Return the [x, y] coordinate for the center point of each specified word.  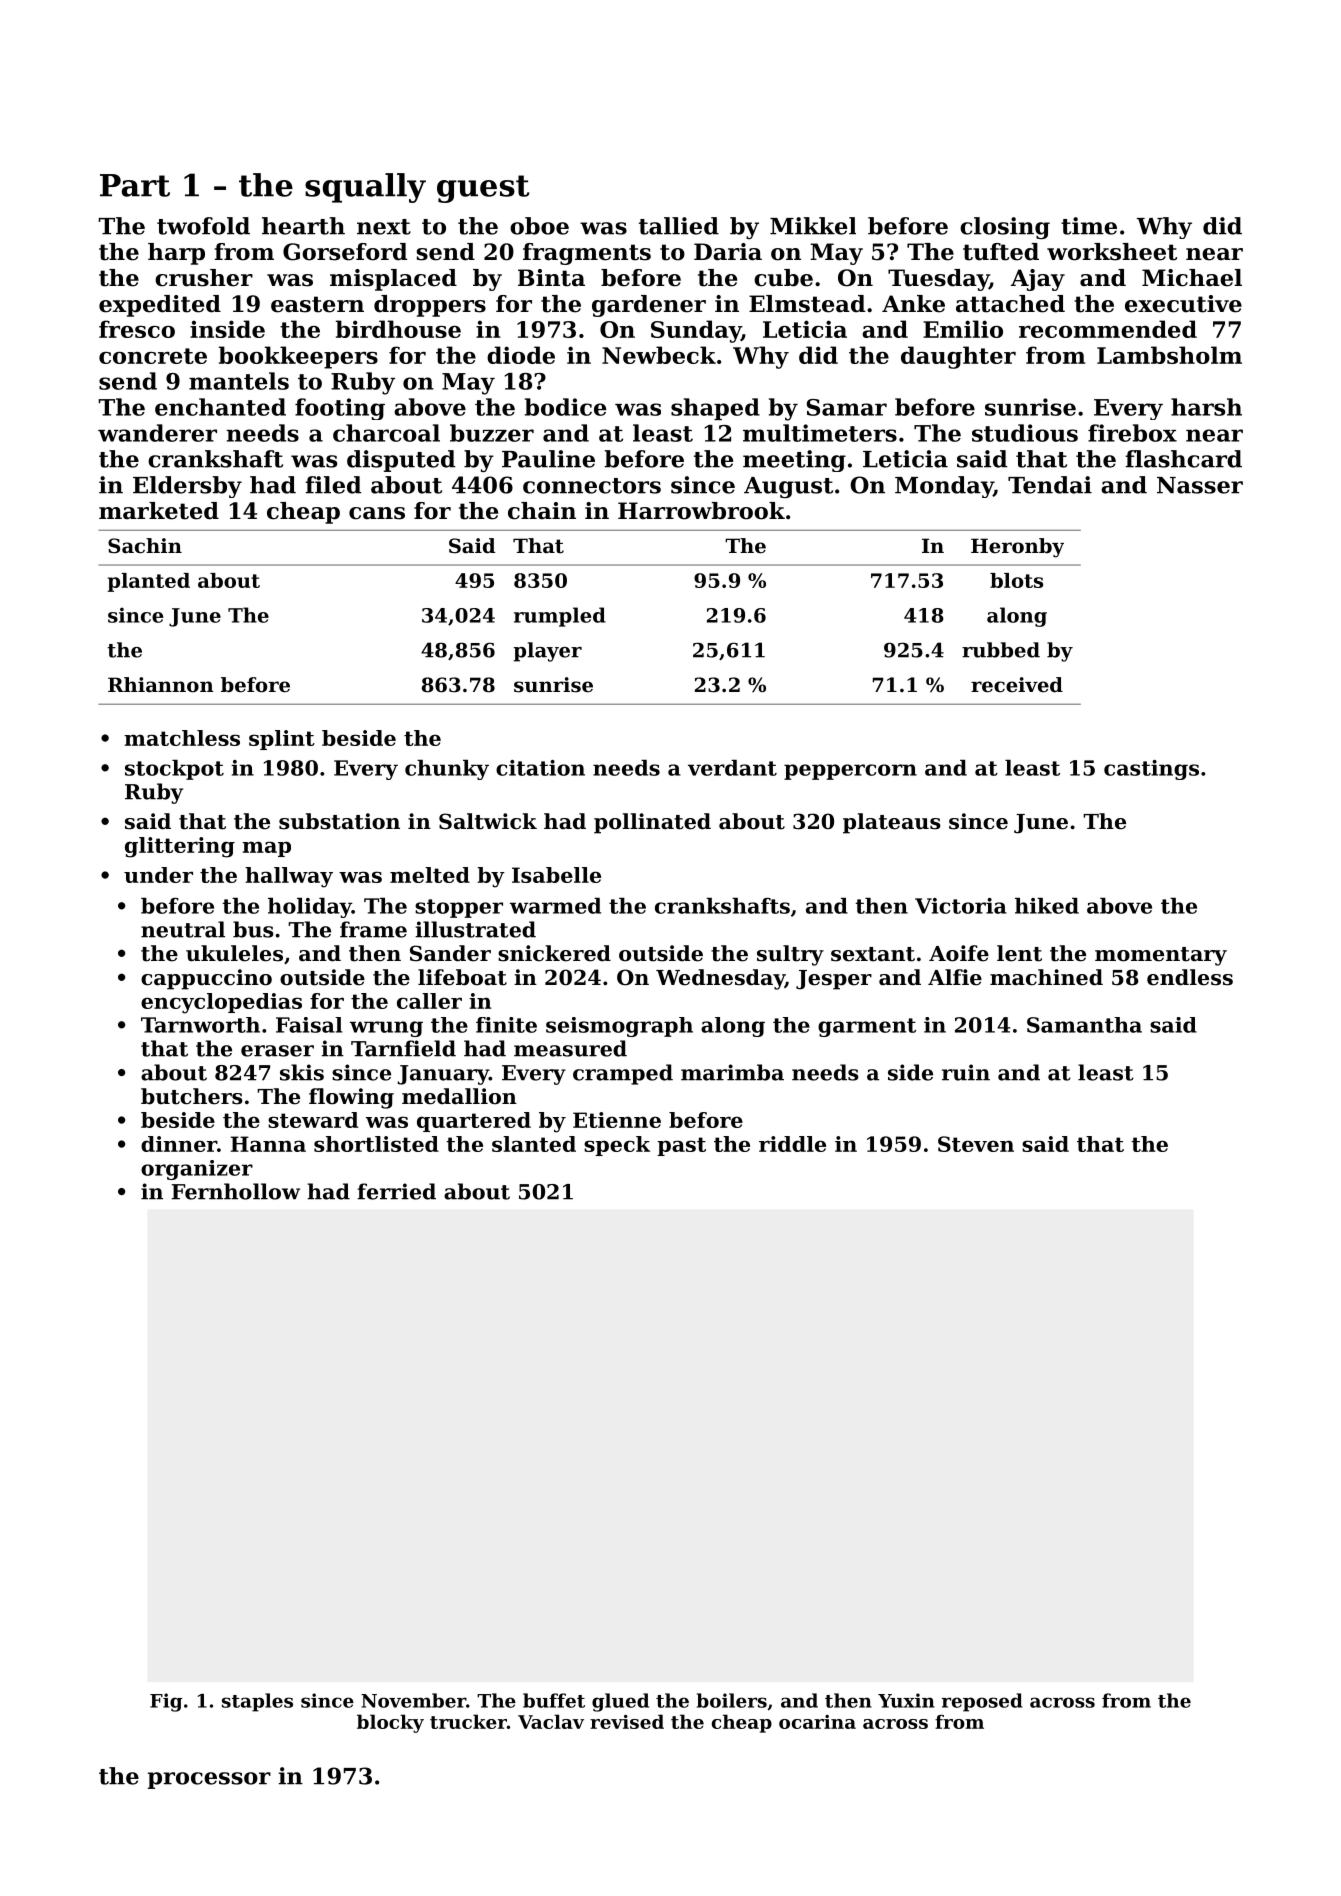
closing [1005, 228]
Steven [976, 1144]
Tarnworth [200, 1025]
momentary [1161, 956]
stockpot [174, 770]
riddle [792, 1144]
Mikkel [813, 226]
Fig [166, 1702]
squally [365, 188]
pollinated [652, 823]
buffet [554, 1700]
